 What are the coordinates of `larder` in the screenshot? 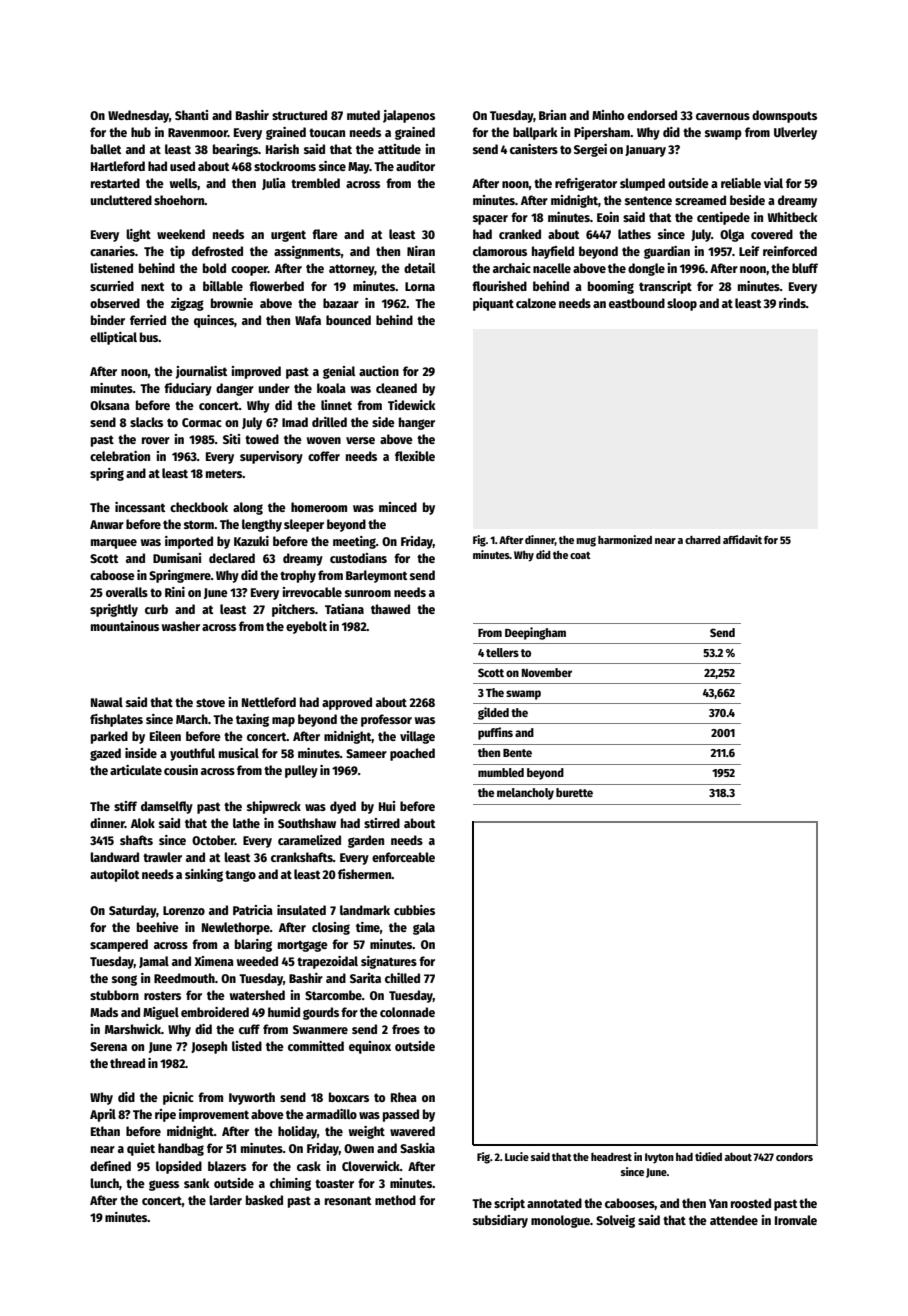 It's located at (225, 1200).
